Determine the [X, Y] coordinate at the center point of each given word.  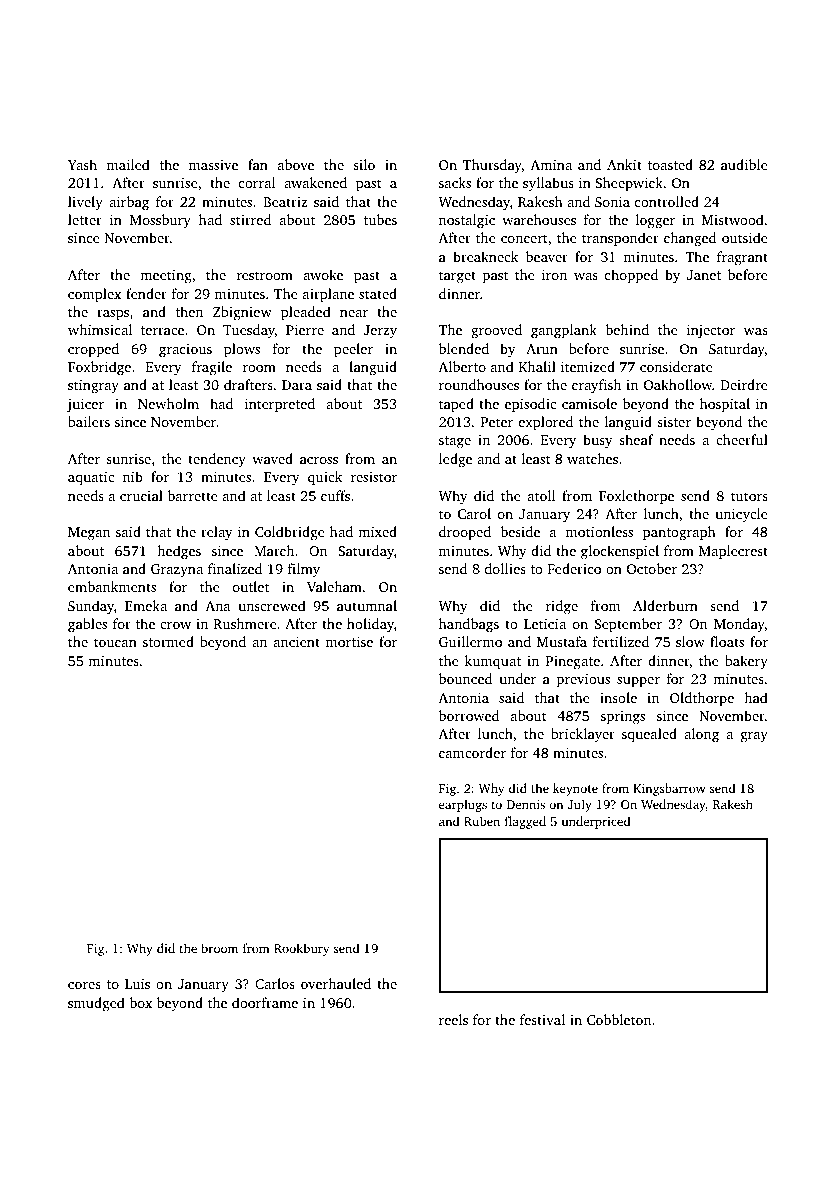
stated [378, 293]
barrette [193, 495]
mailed [128, 164]
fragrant [742, 258]
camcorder [472, 752]
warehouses [539, 219]
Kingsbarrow [669, 789]
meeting [166, 277]
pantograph [679, 533]
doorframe [265, 1002]
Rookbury [301, 949]
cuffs [335, 495]
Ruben [482, 821]
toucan [115, 642]
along [701, 735]
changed [690, 239]
